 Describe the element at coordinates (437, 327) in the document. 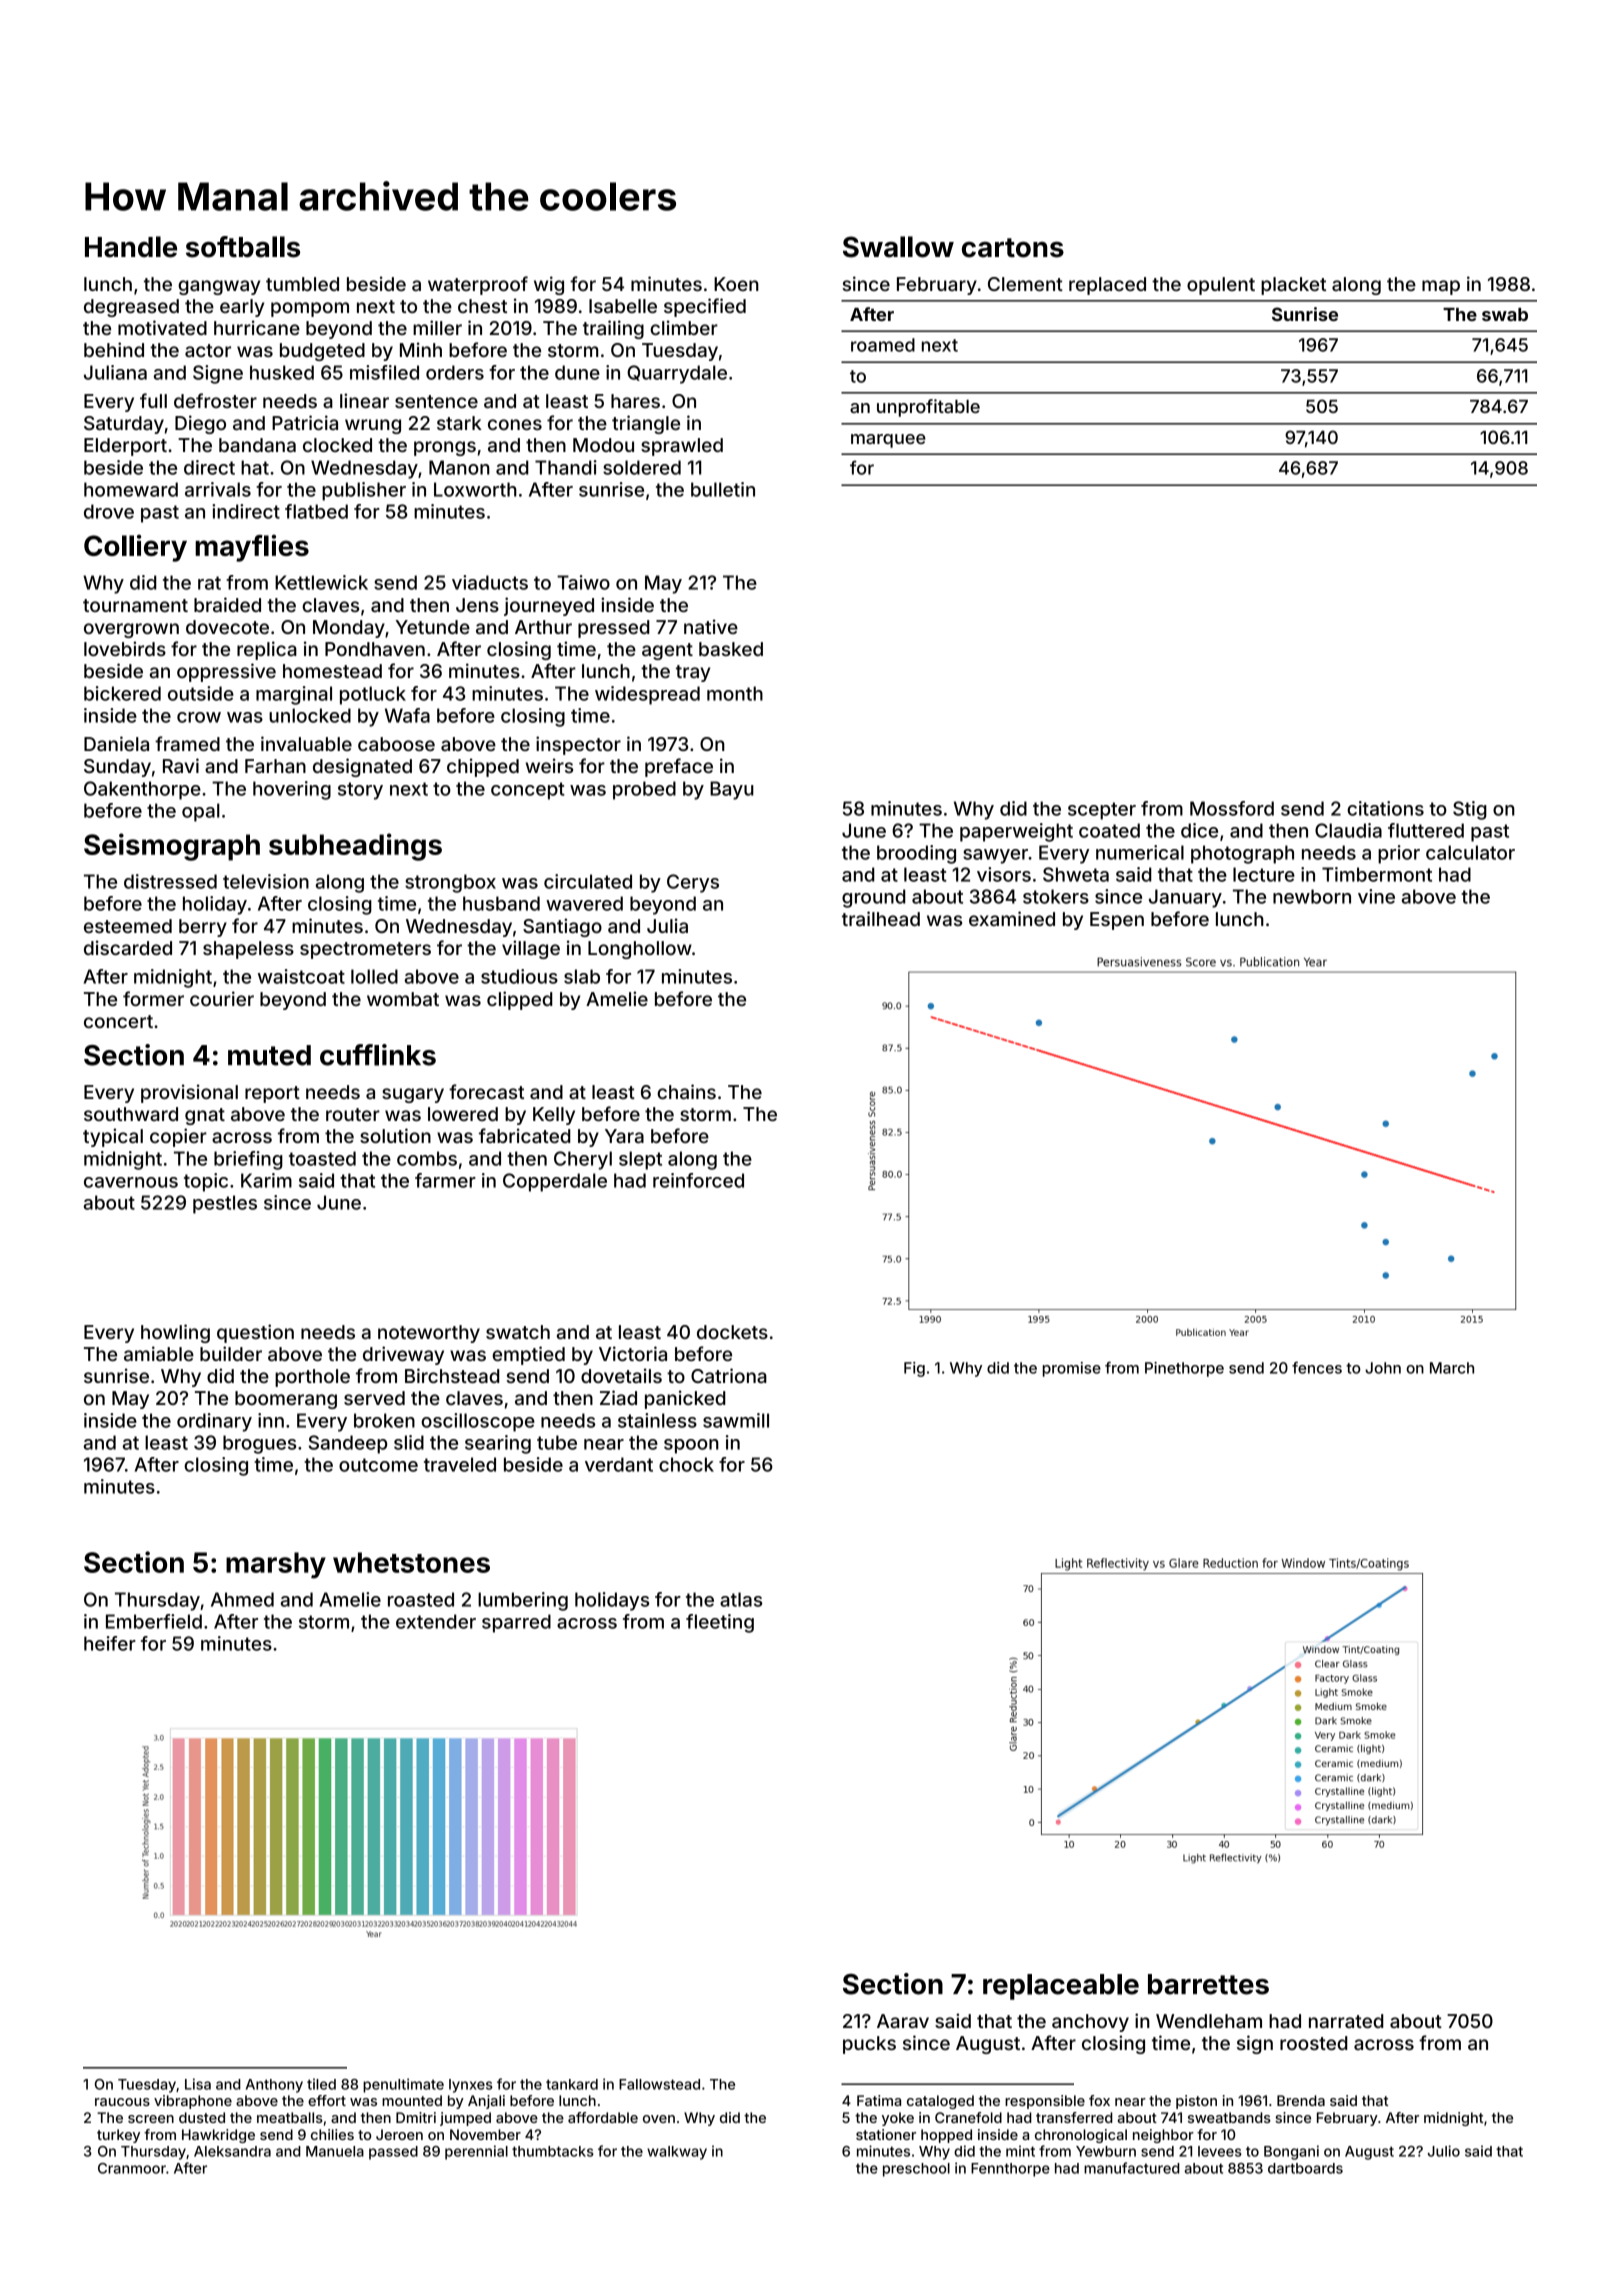

I see `miller` at that location.
